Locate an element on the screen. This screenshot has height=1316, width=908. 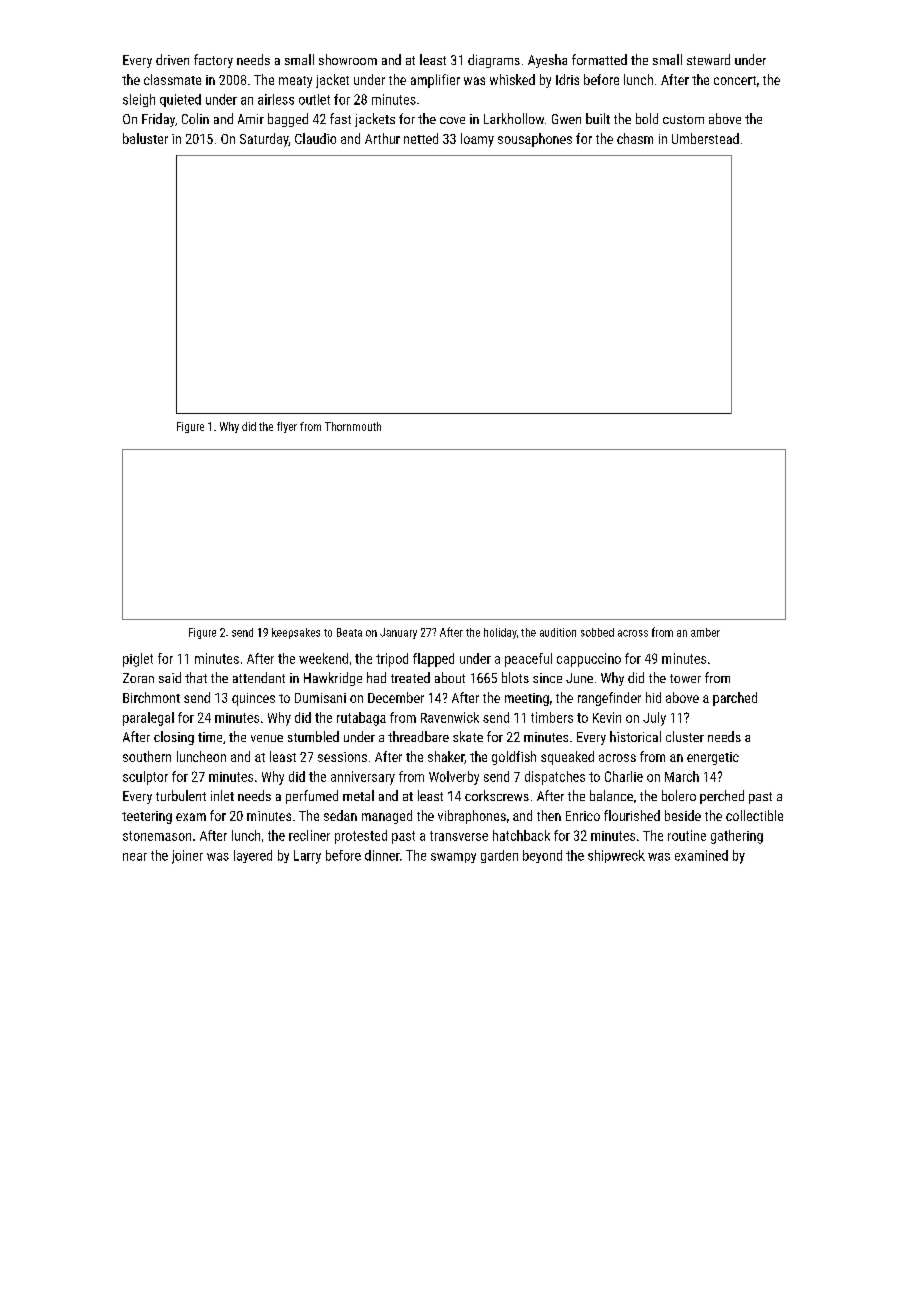
flyer is located at coordinates (287, 427).
